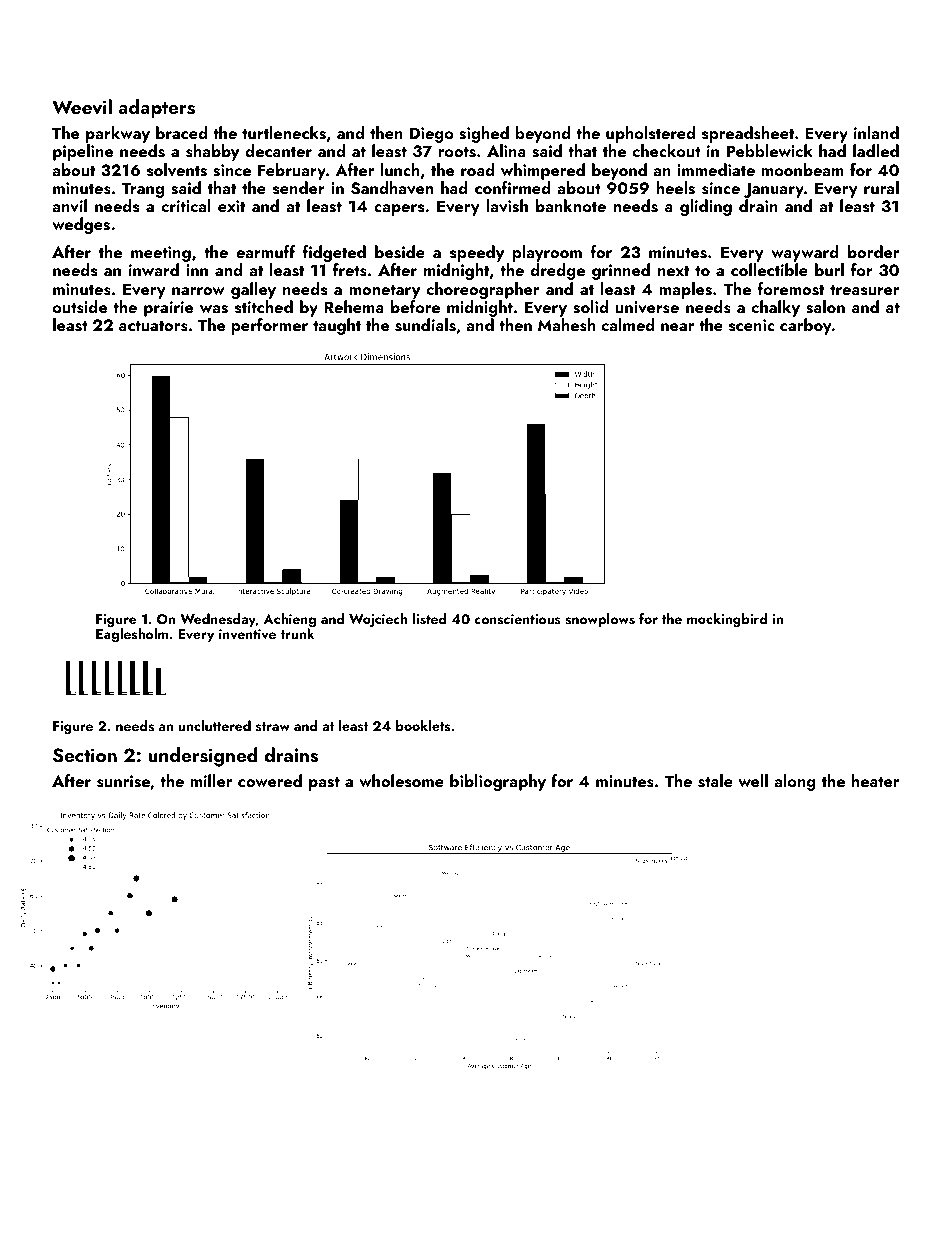 This page has width=952, height=1233. Describe the element at coordinates (547, 253) in the page. I see `playroom` at that location.
